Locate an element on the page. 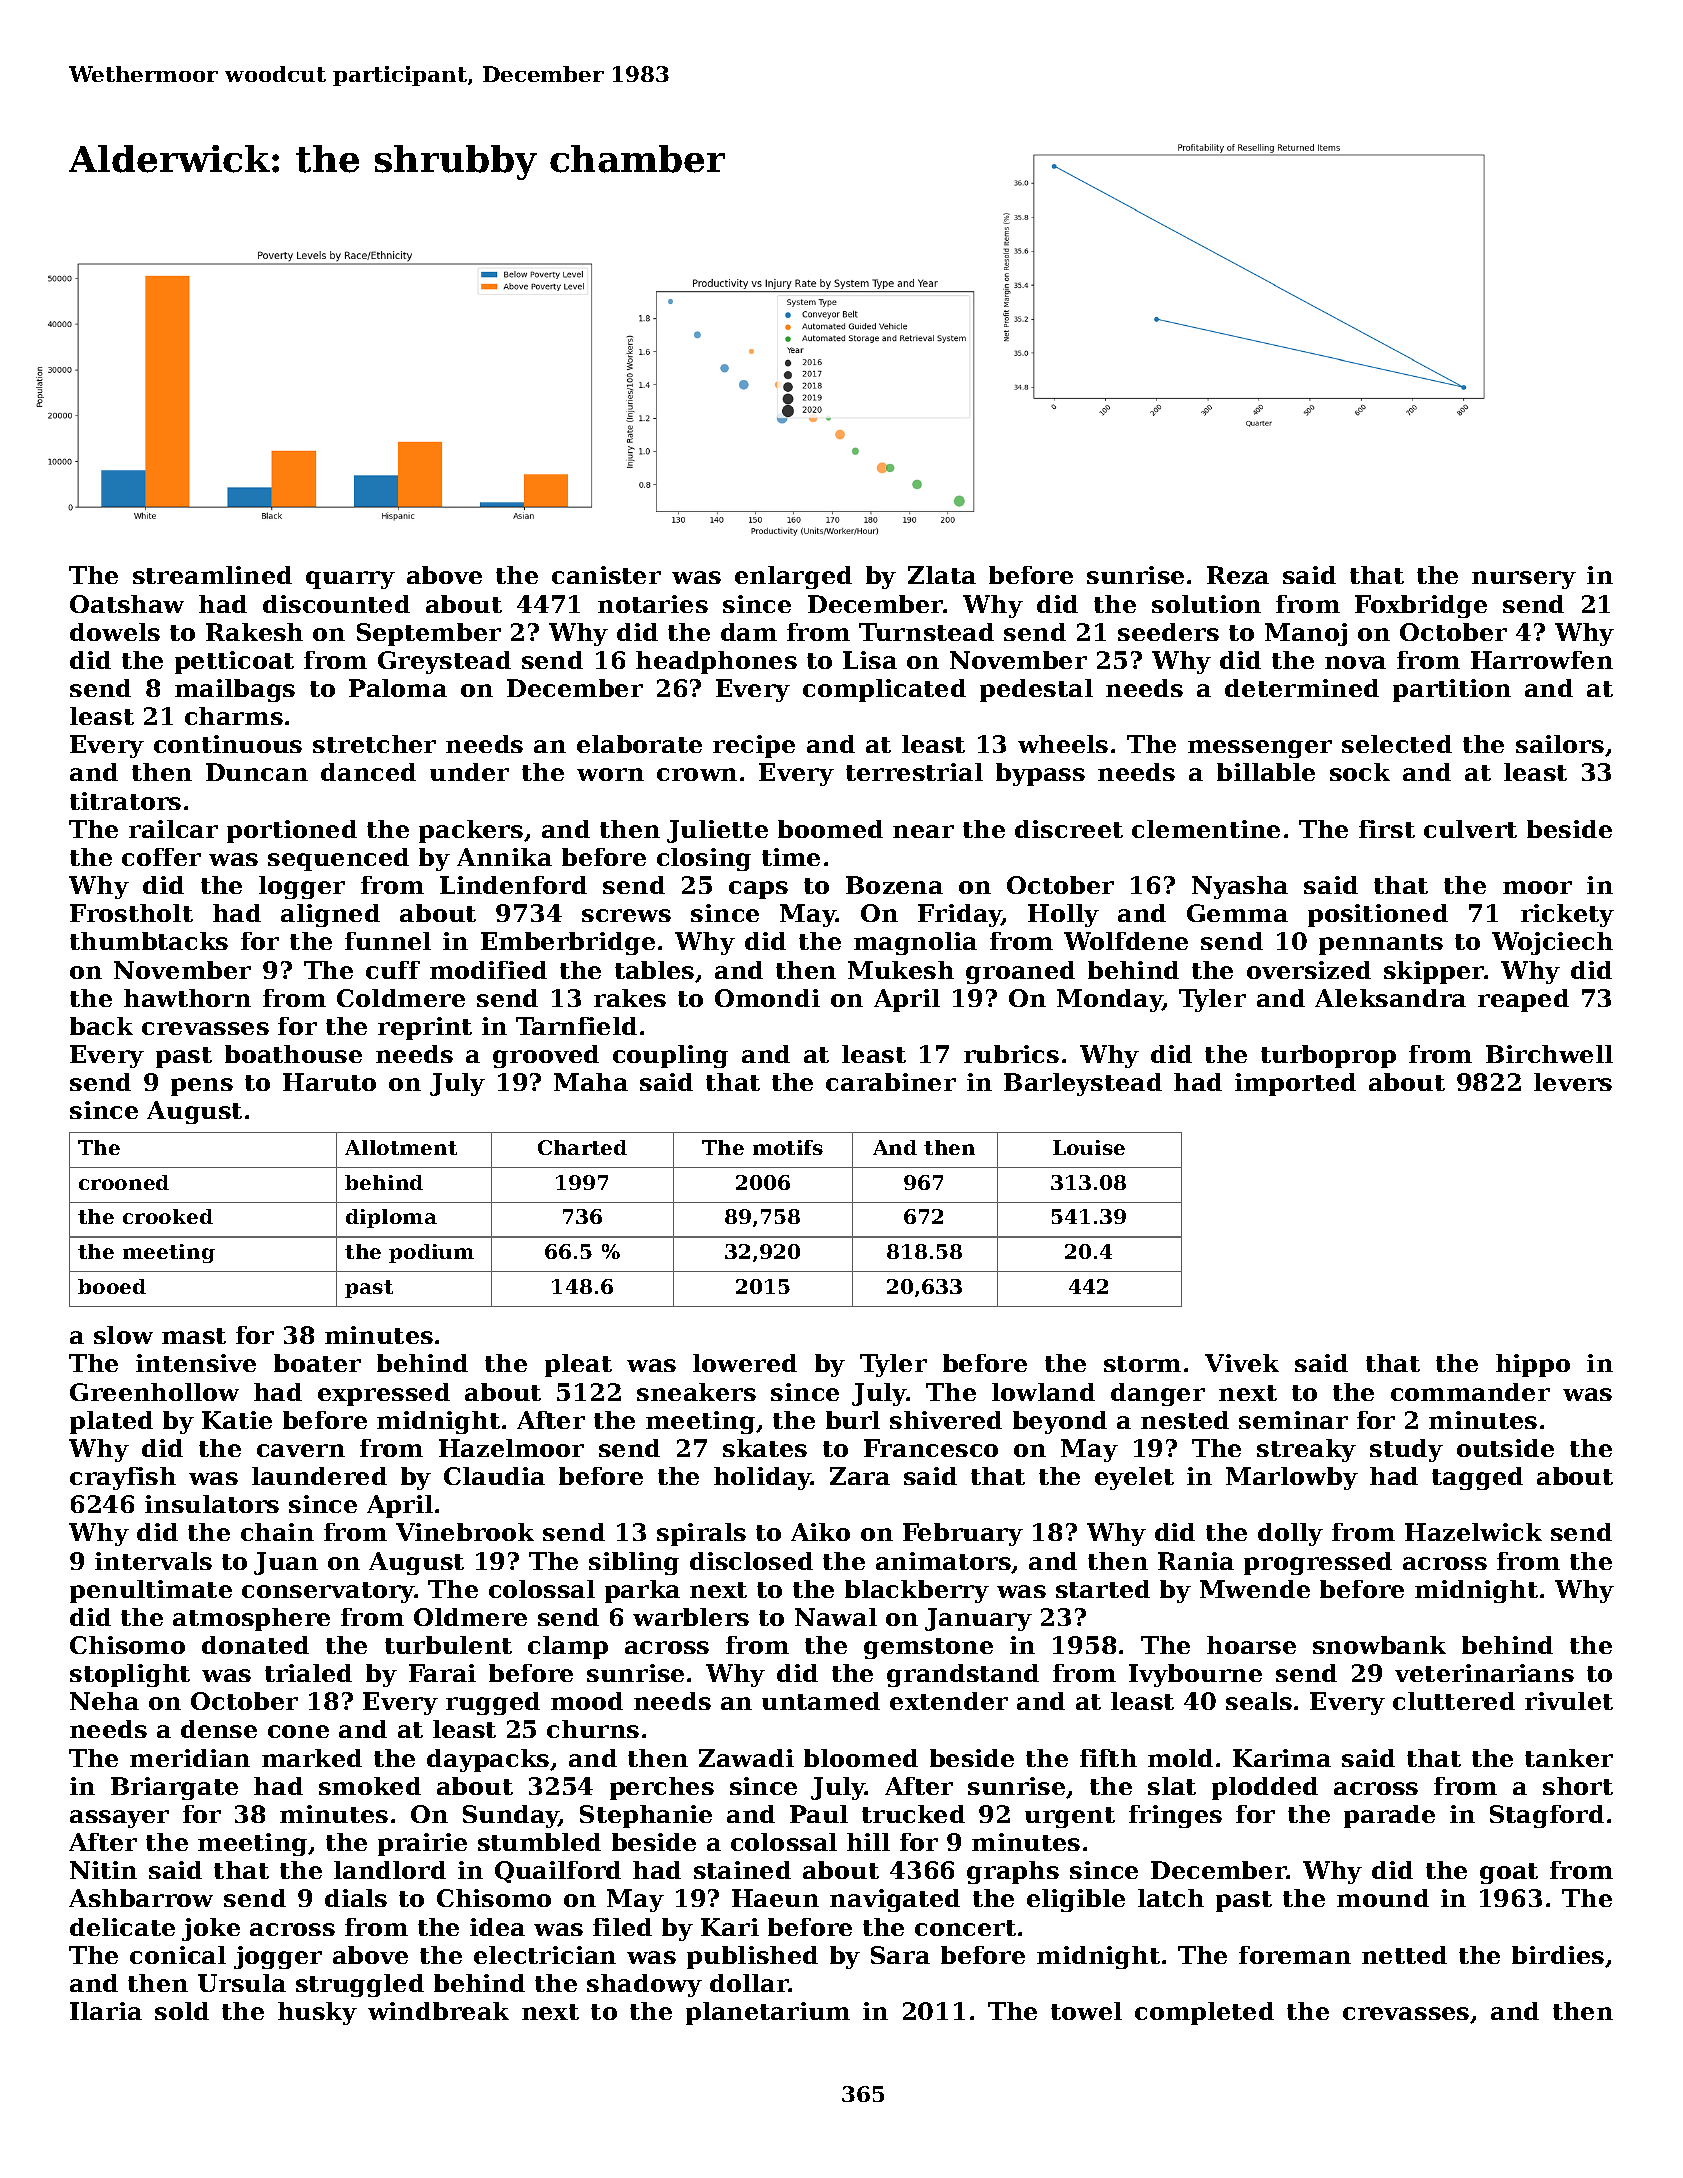  Birchwell is located at coordinates (1549, 1054).
